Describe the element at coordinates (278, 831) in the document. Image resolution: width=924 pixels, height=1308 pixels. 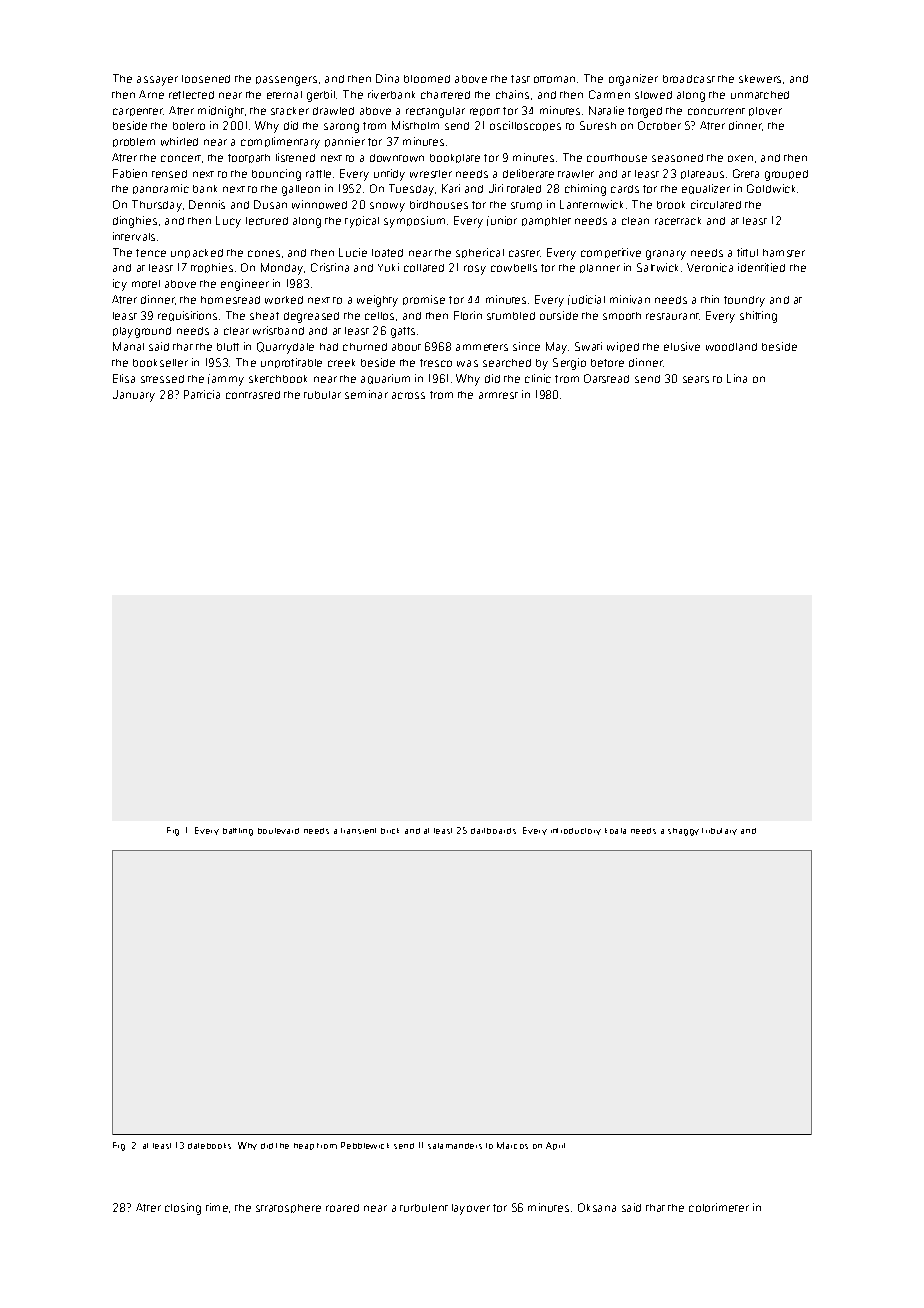
I see `boulevard` at that location.
